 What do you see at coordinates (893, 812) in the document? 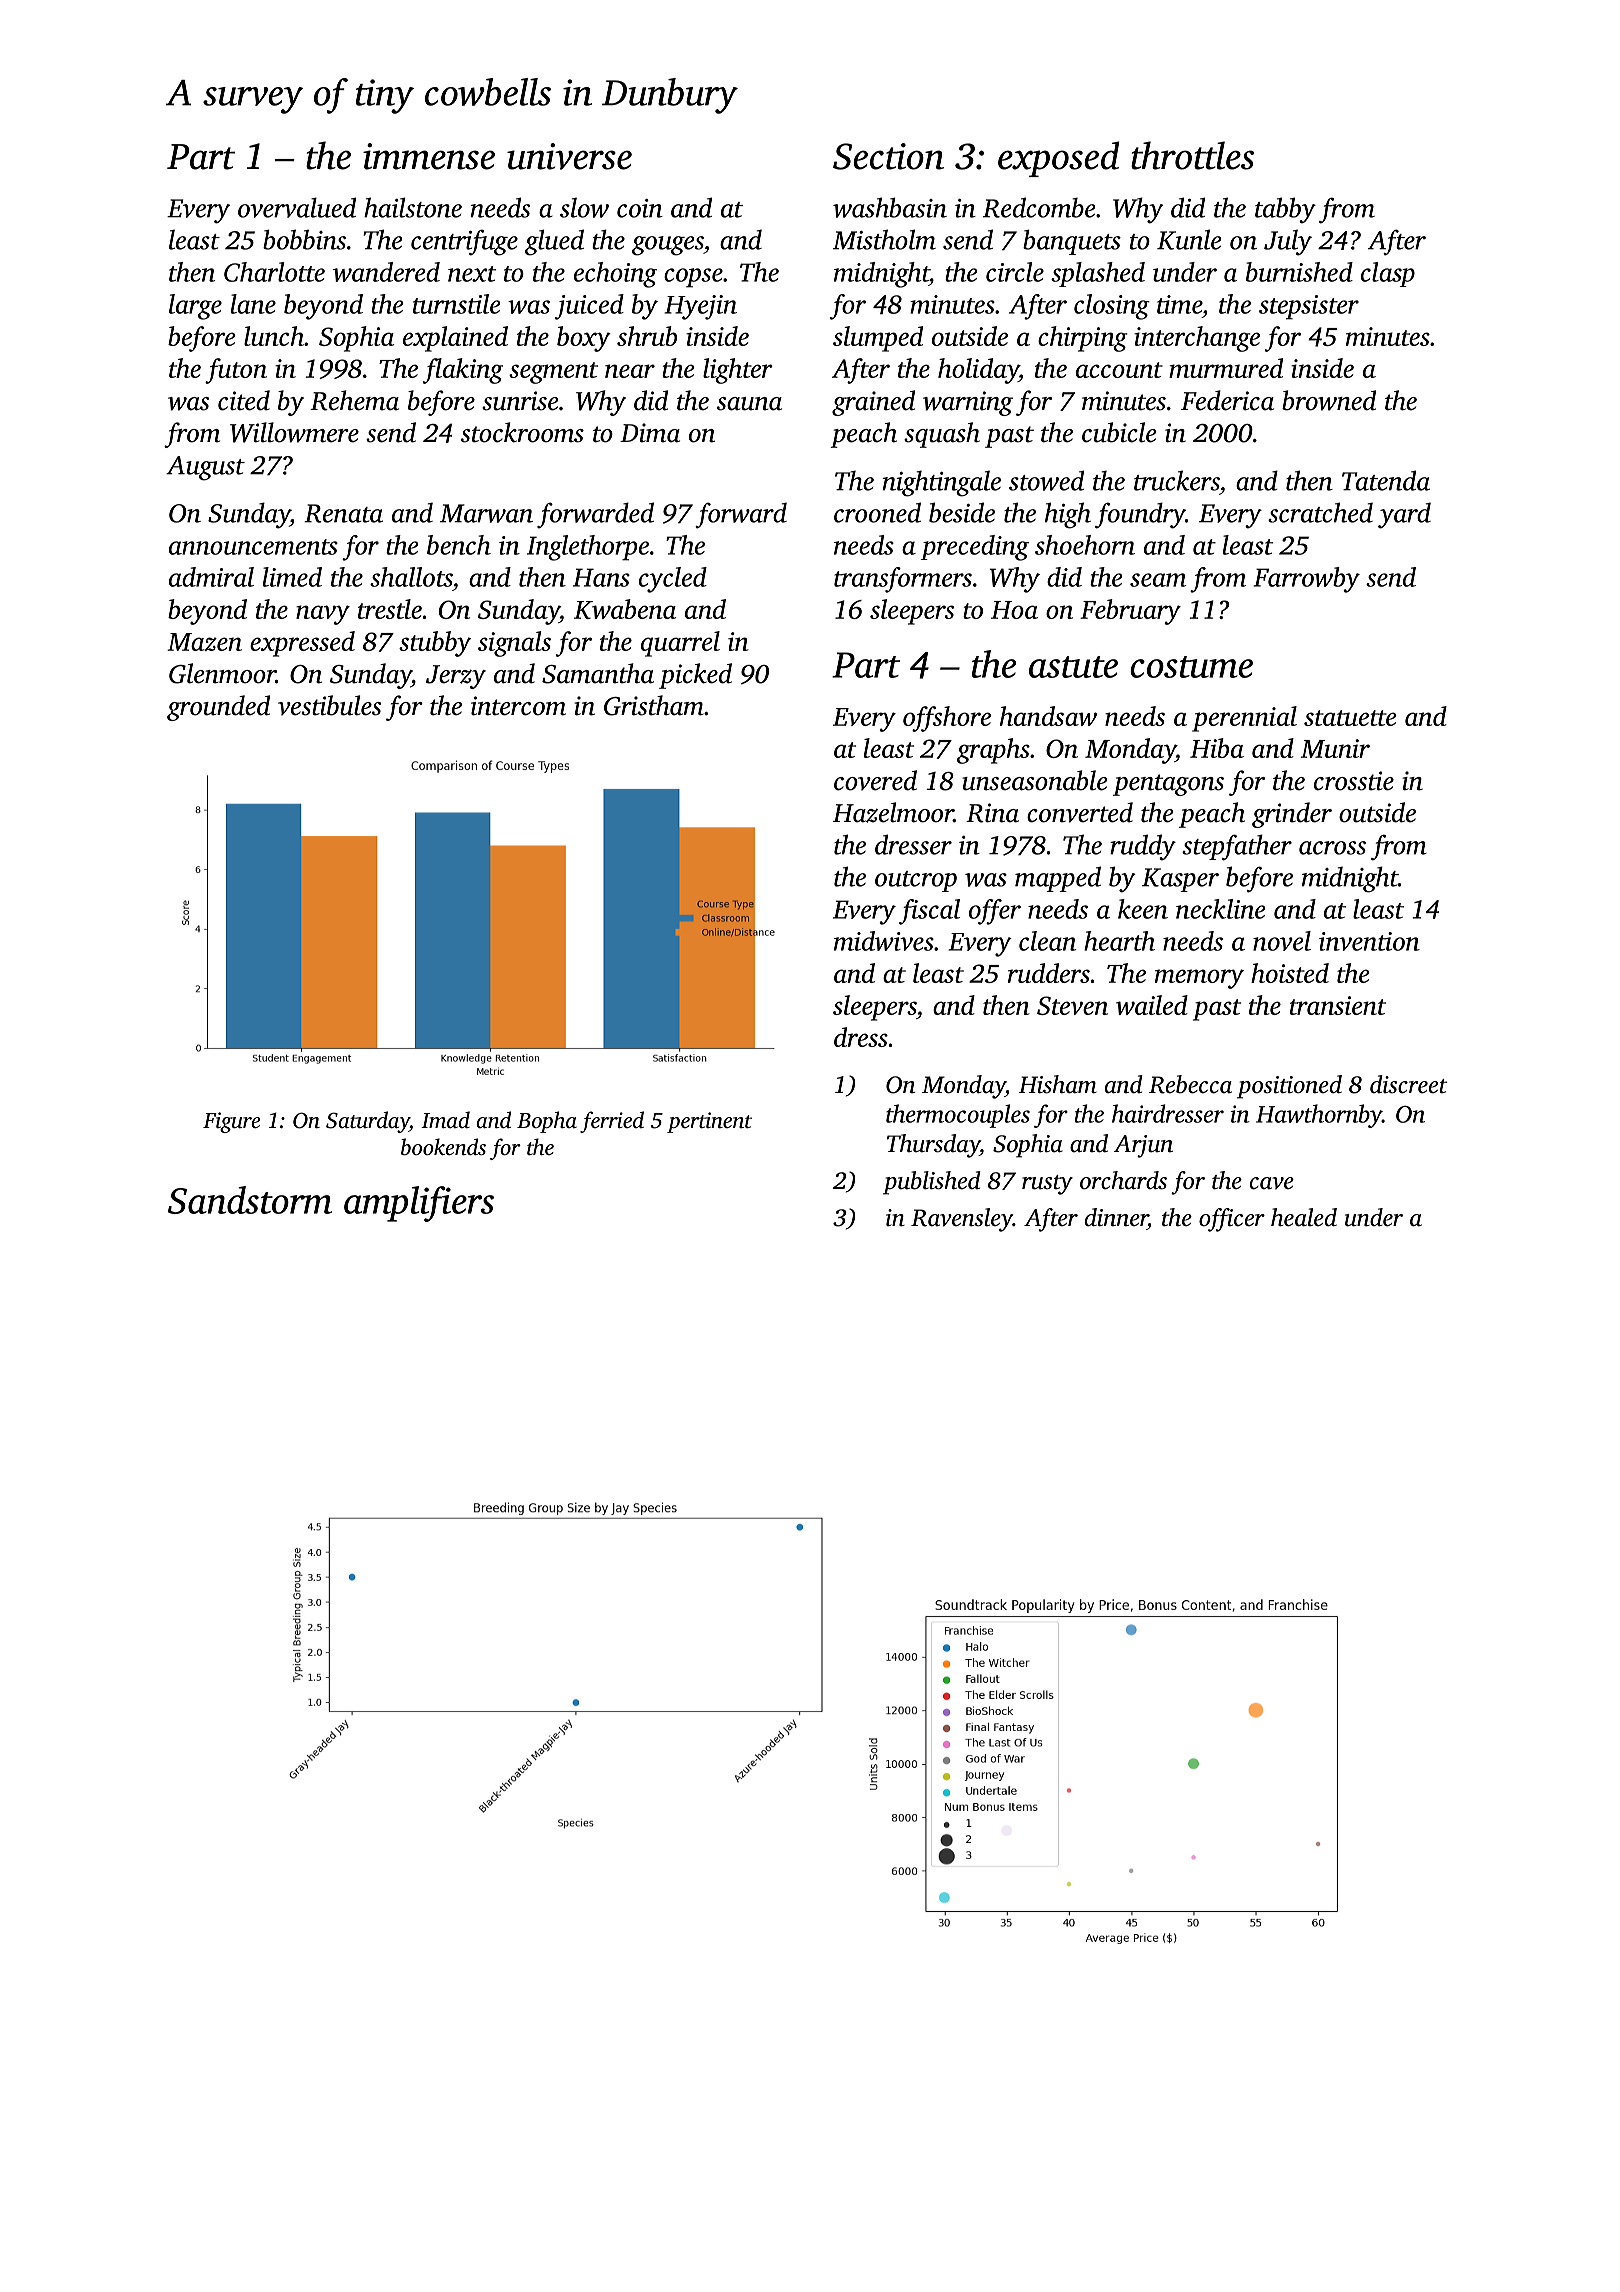
I see `Hazelmoor` at bounding box center [893, 812].
